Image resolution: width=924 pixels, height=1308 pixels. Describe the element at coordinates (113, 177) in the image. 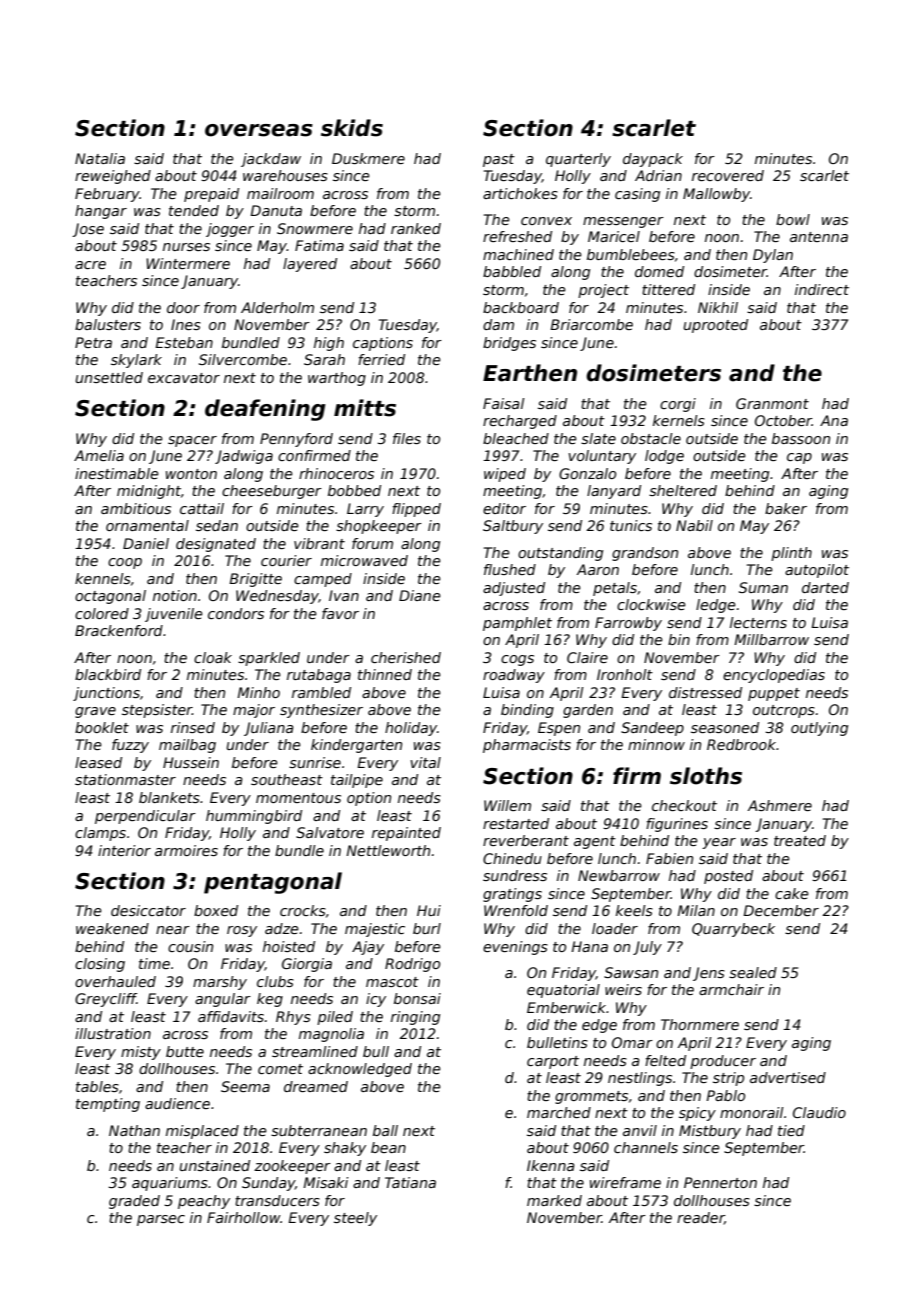

I see `reweighed` at that location.
